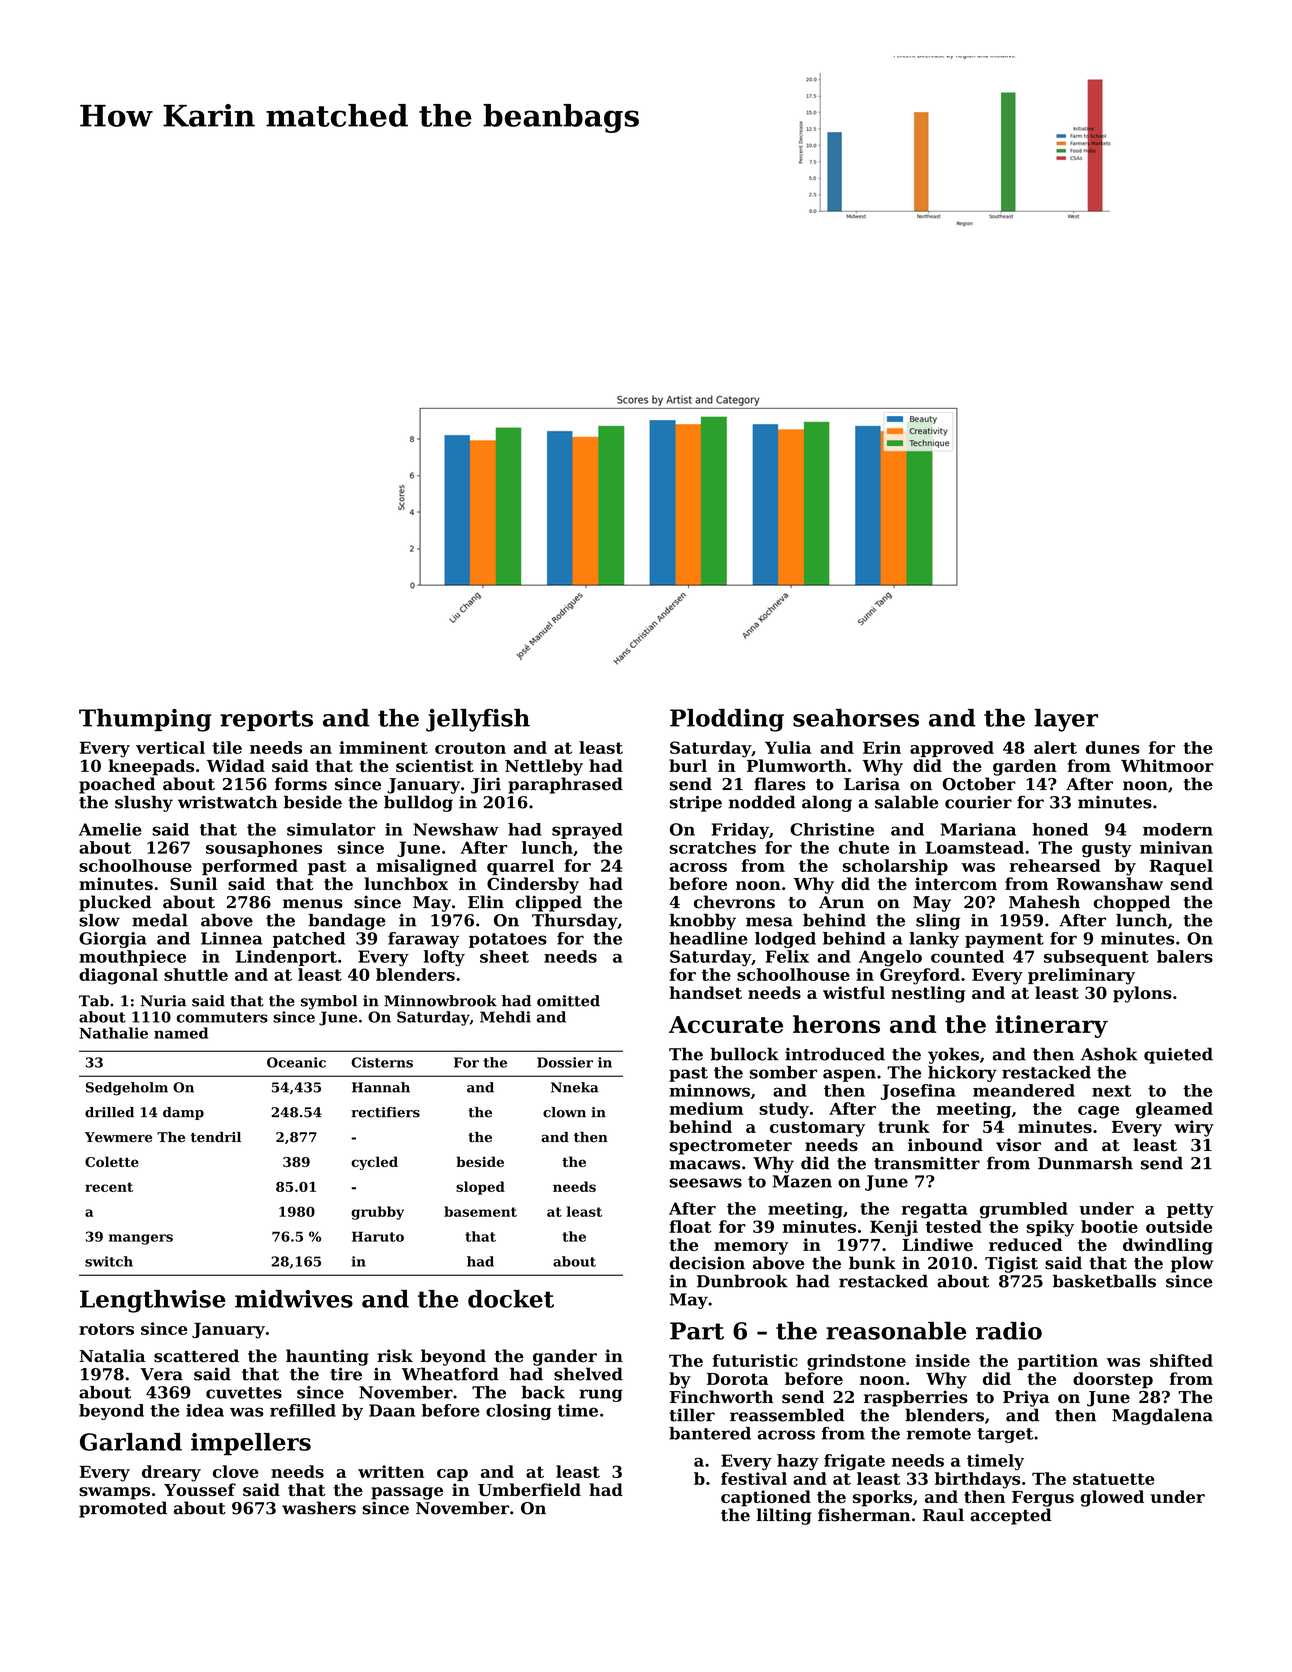 Image resolution: width=1292 pixels, height=1672 pixels. Describe the element at coordinates (696, 804) in the document. I see `stripe` at that location.
